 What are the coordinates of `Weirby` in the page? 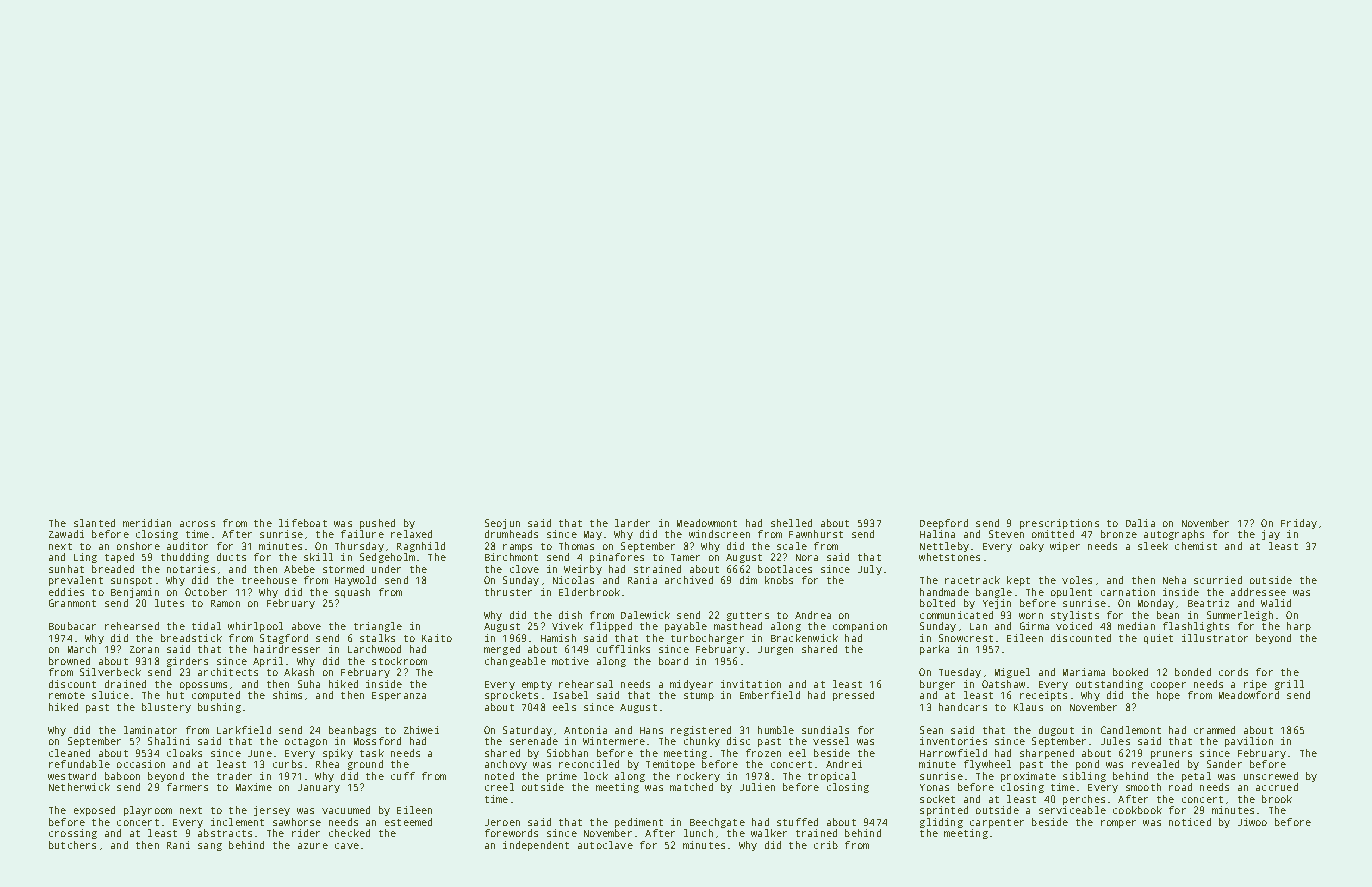 It's located at (583, 570).
